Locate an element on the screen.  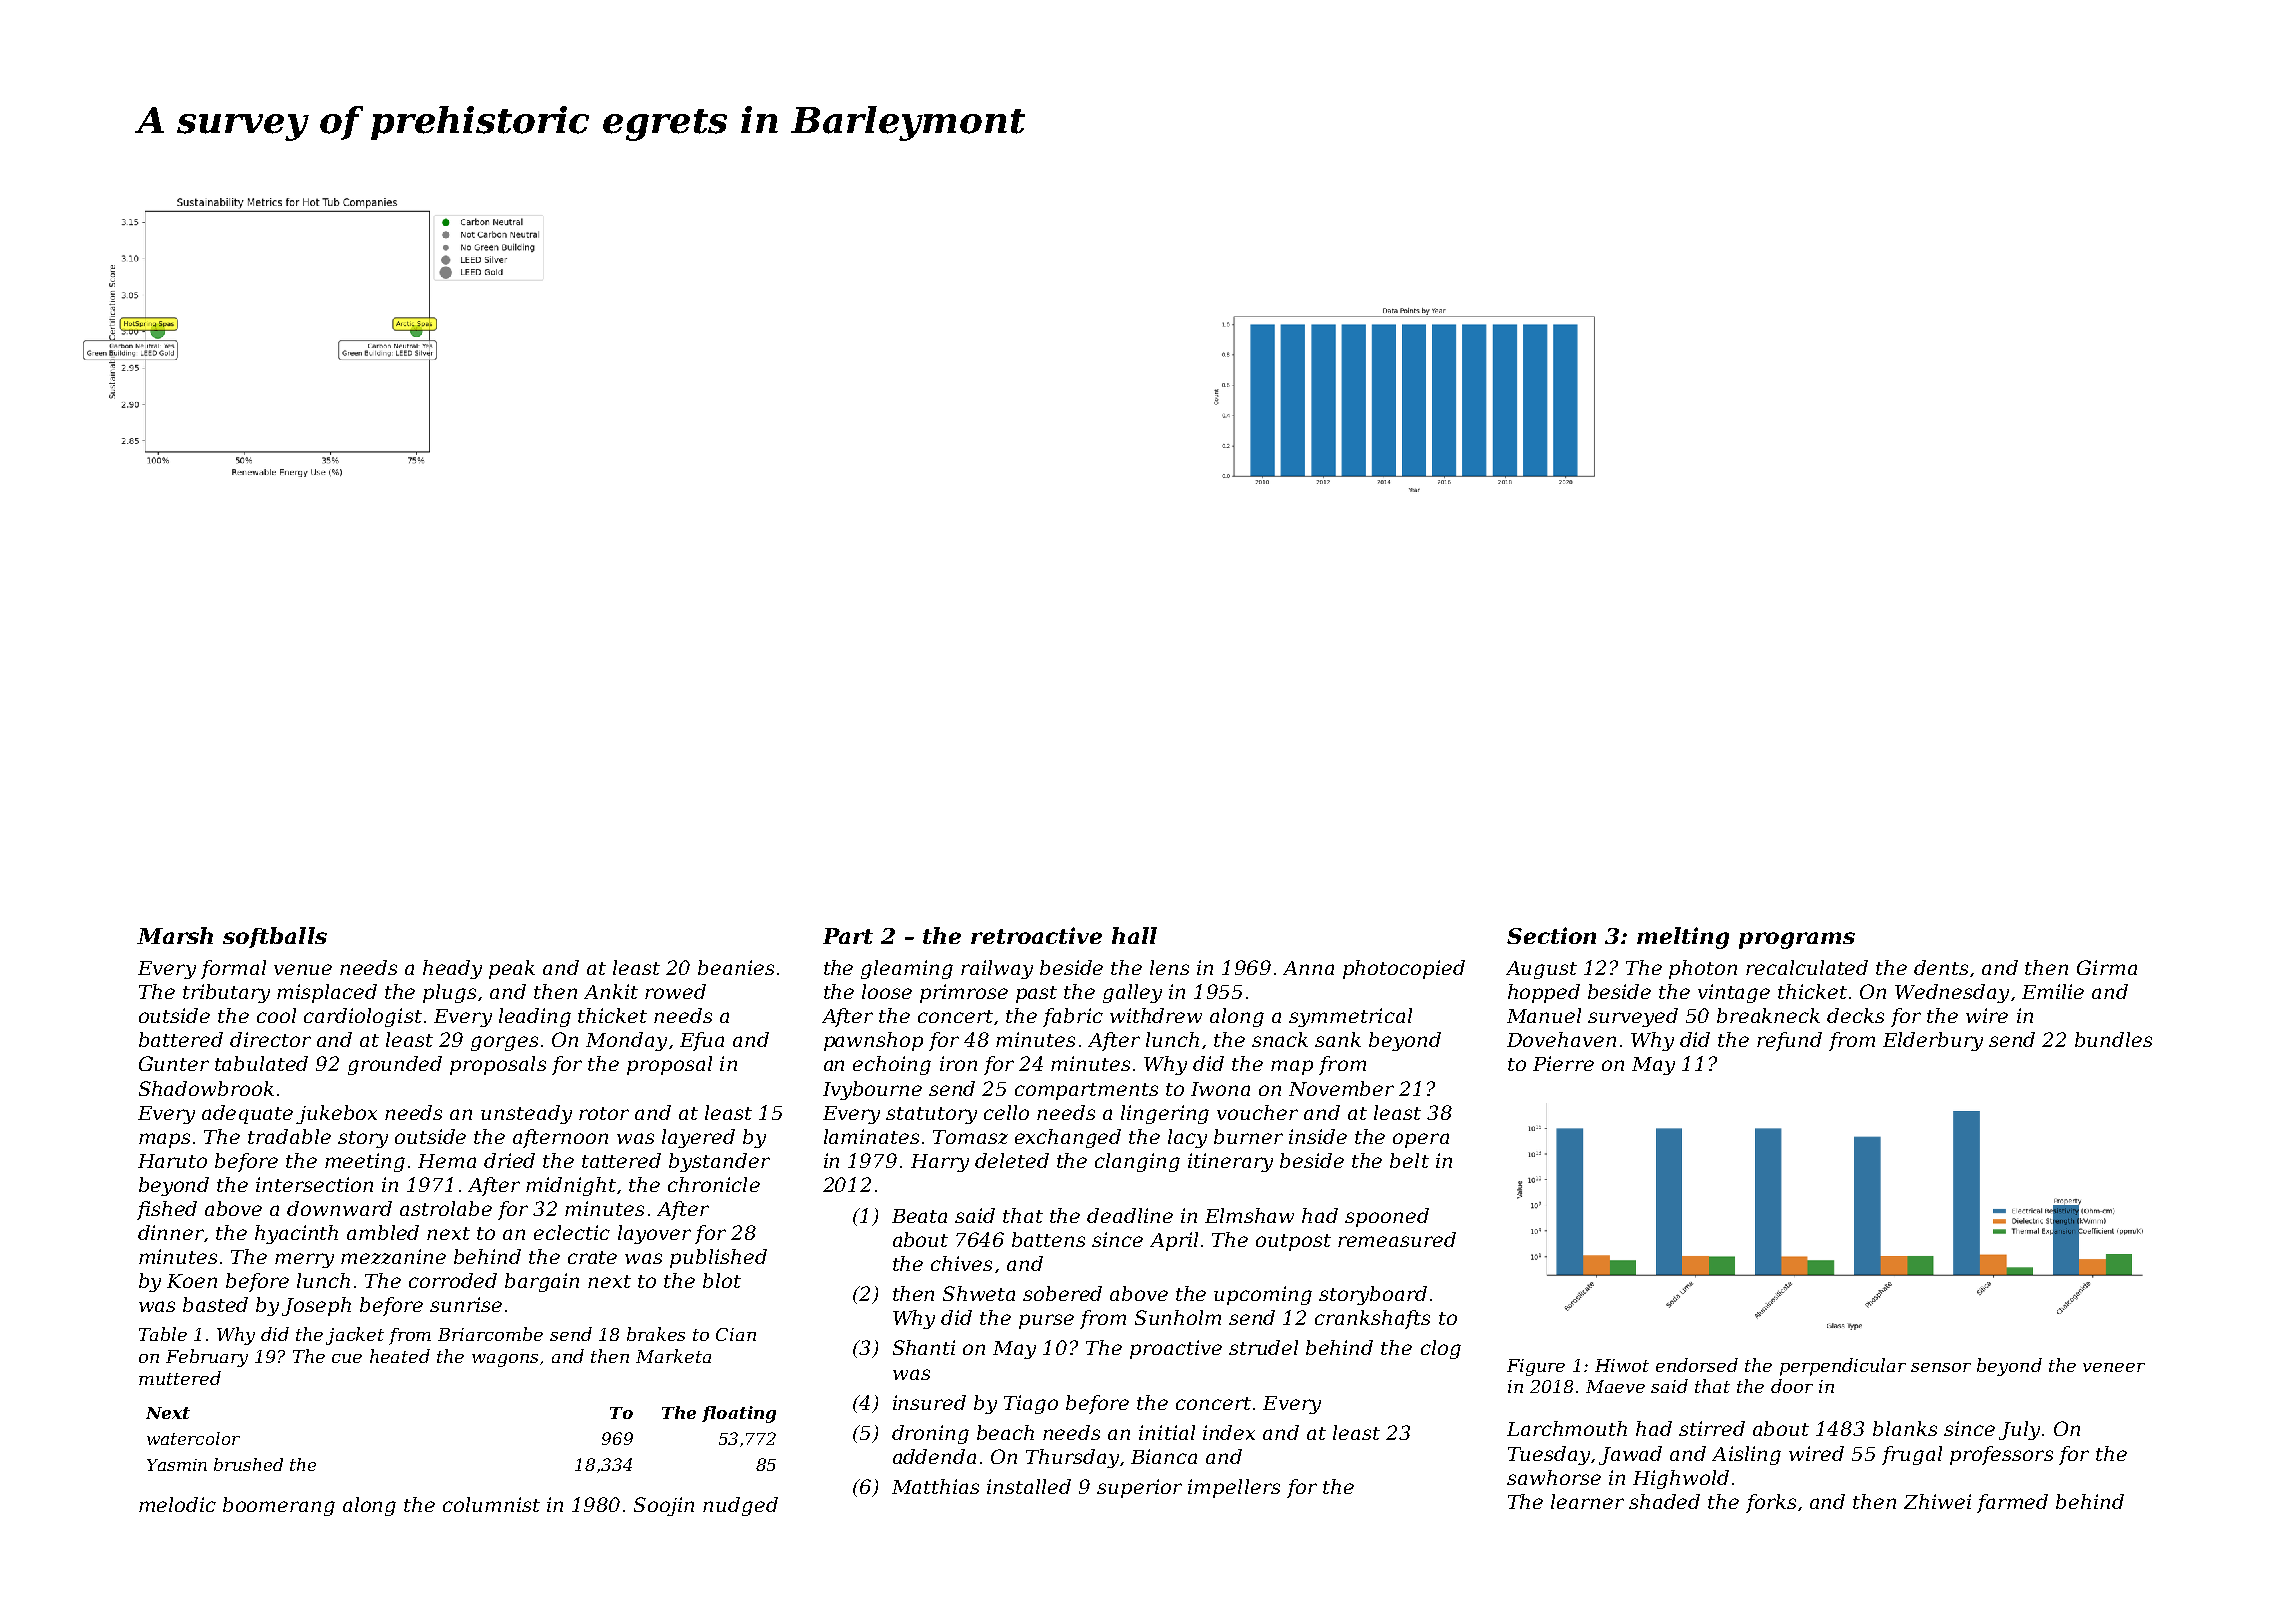
spooned is located at coordinates (1387, 1217).
